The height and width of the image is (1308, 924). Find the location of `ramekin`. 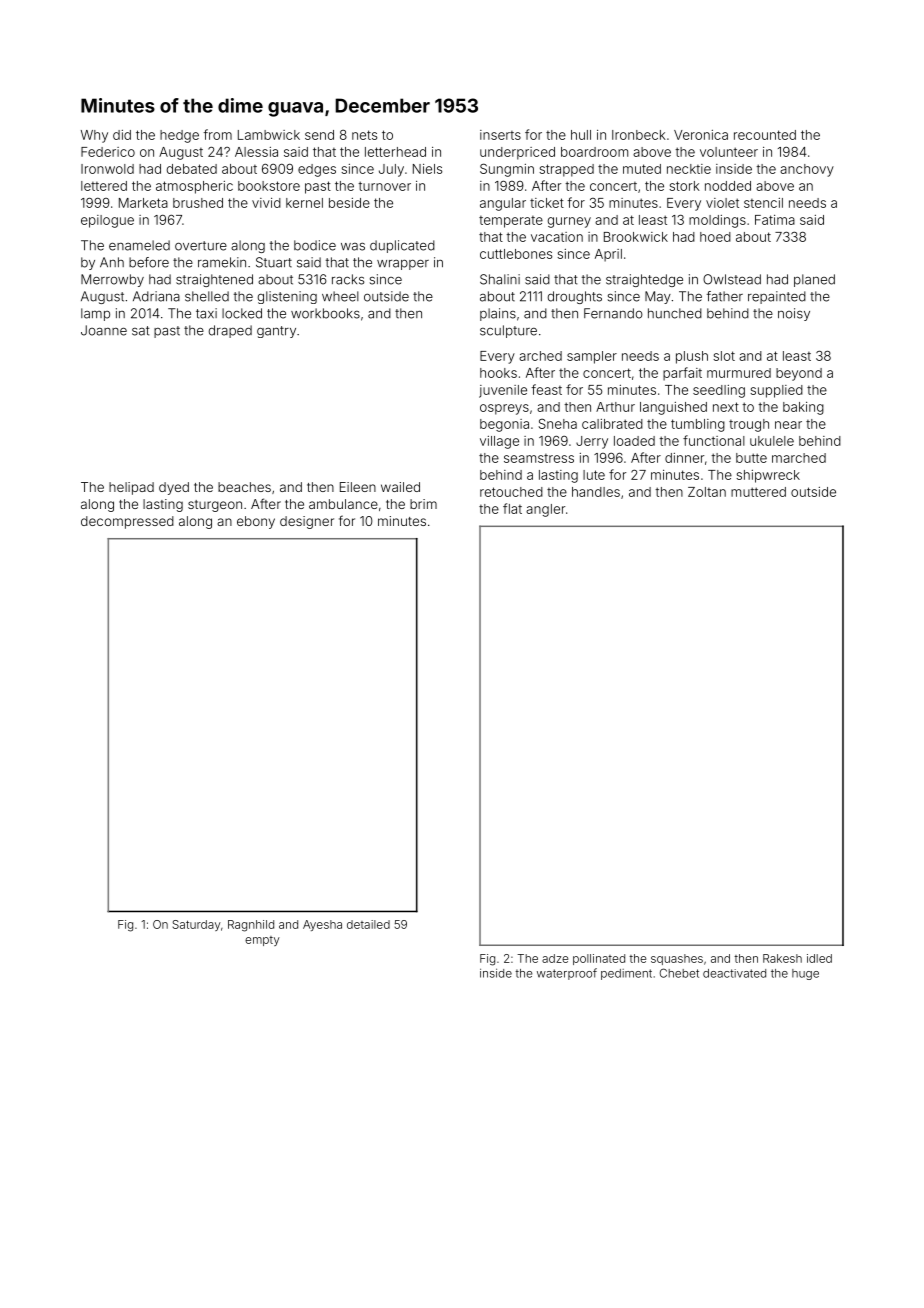

ramekin is located at coordinates (222, 262).
